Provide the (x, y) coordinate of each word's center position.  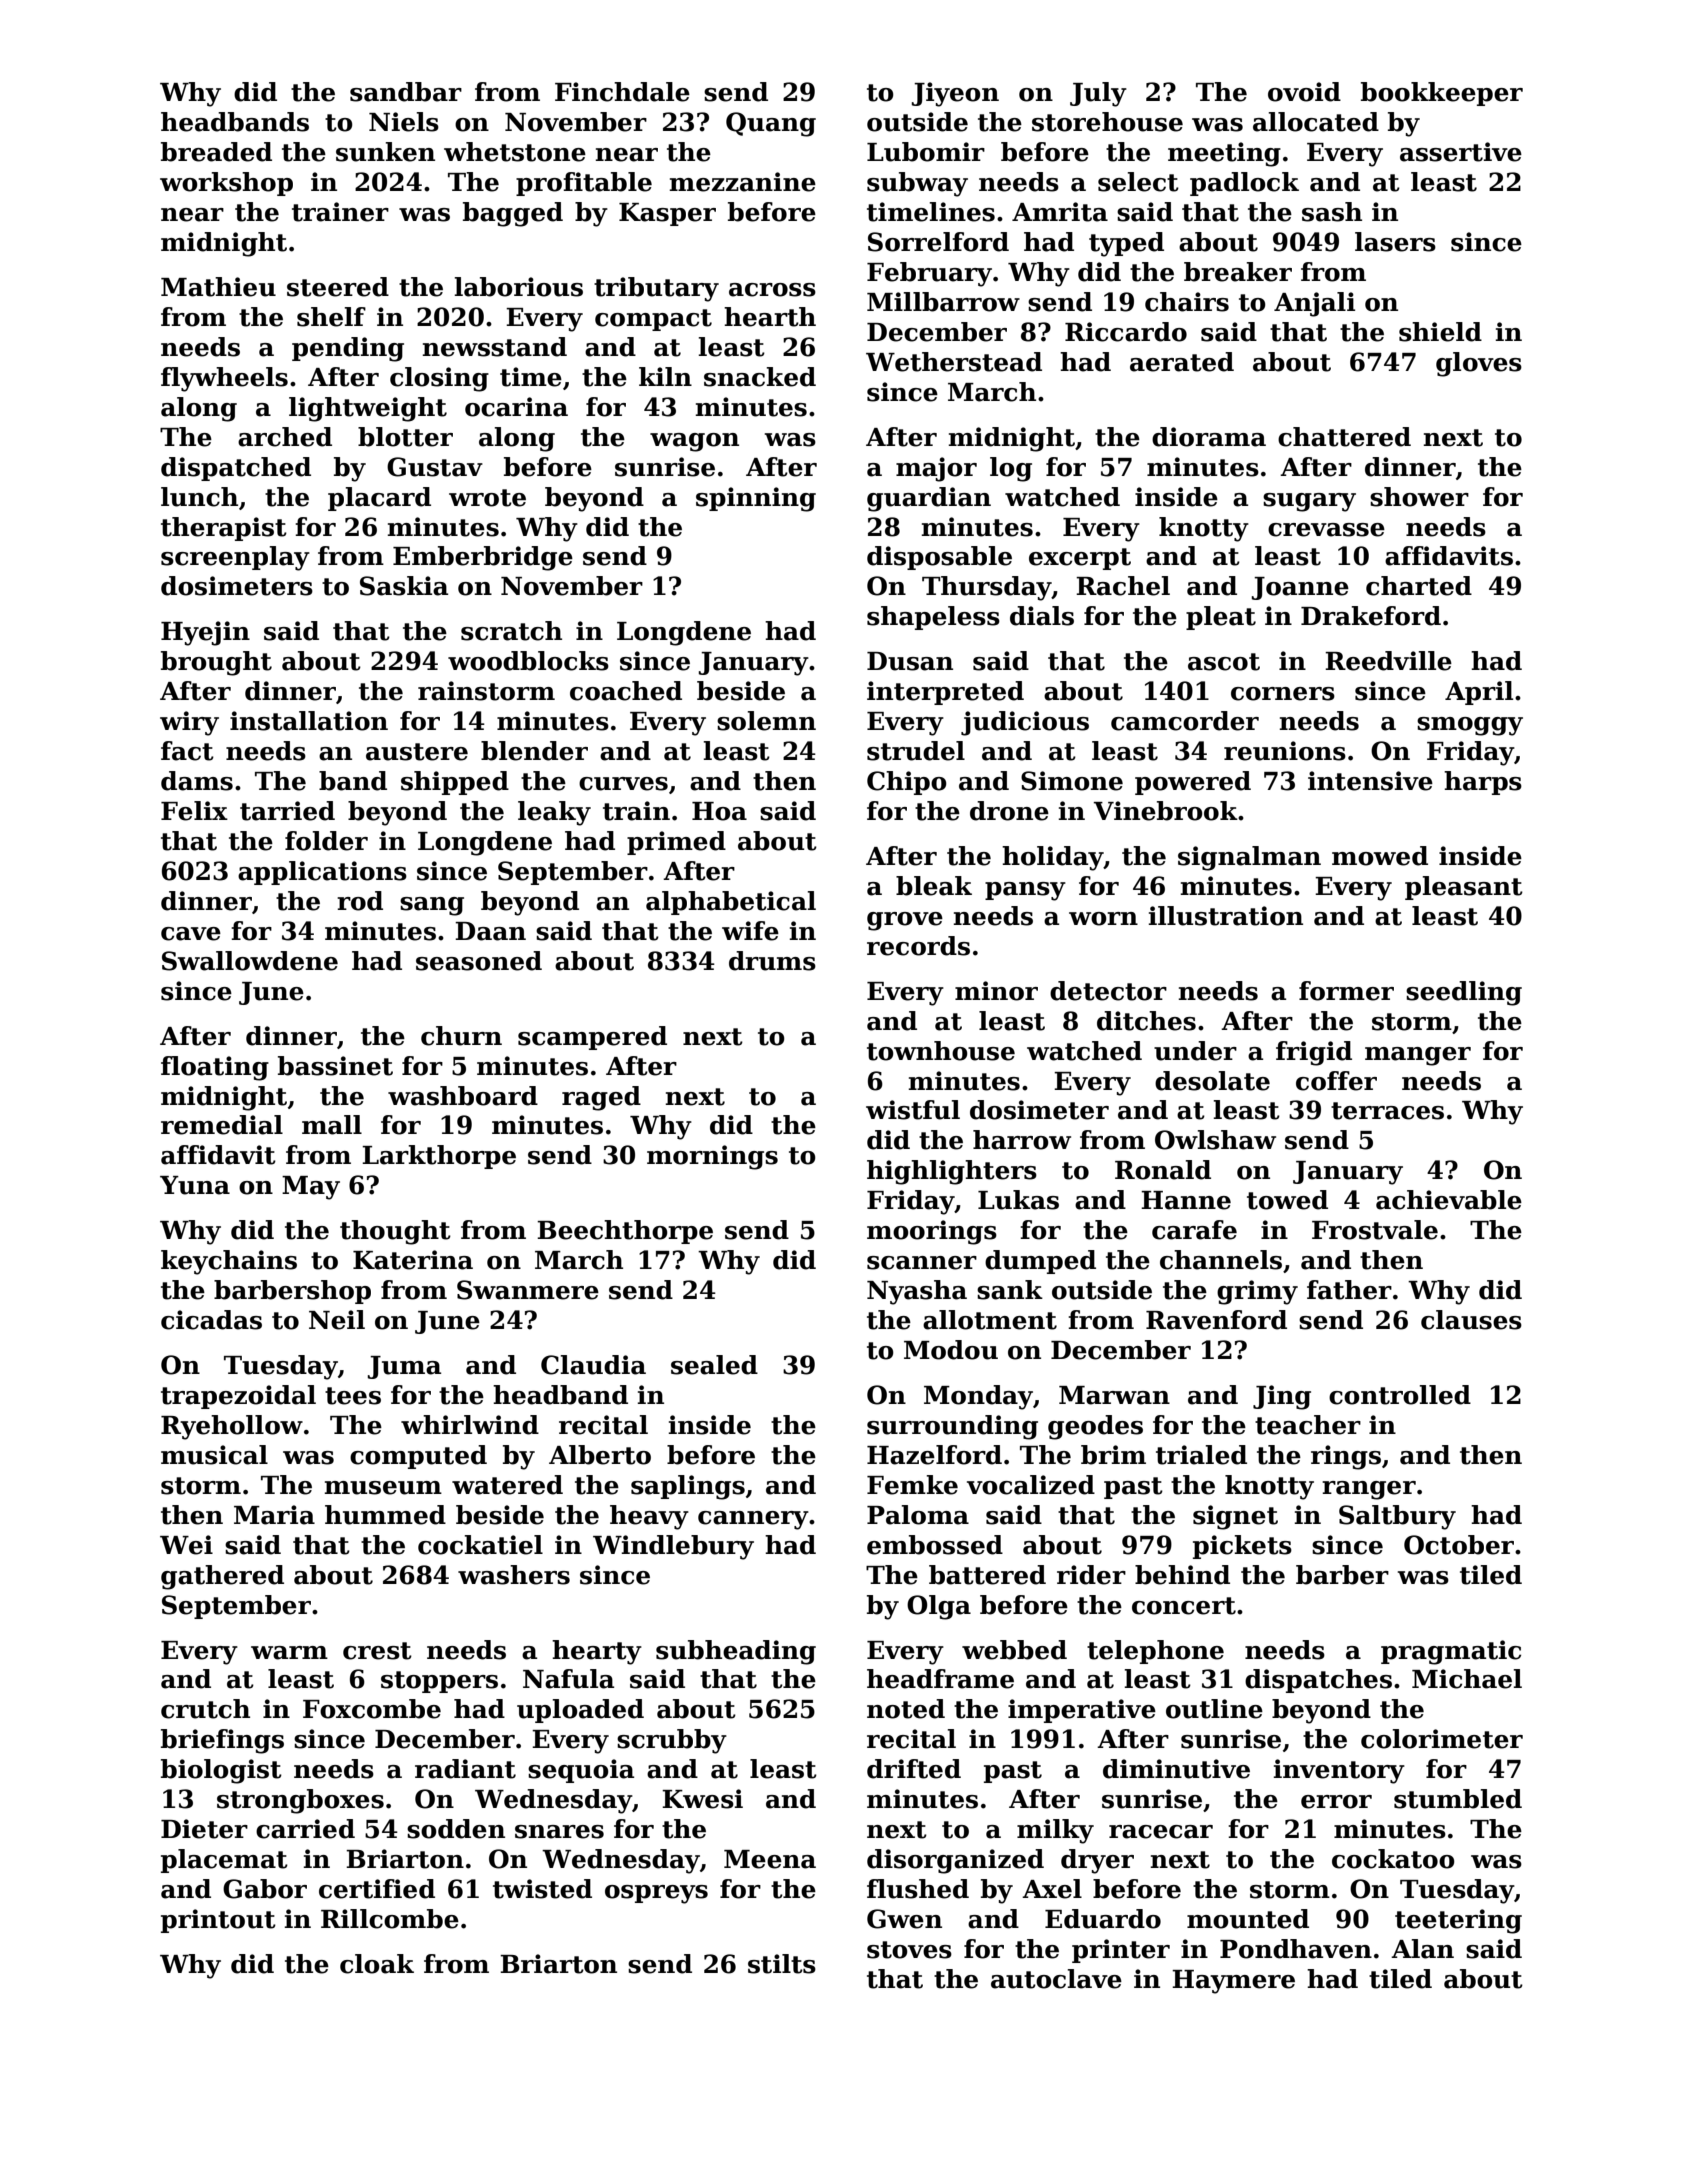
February (929, 274)
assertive (1461, 152)
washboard (463, 1096)
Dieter (204, 1829)
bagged (513, 214)
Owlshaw (1215, 1140)
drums (772, 961)
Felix (194, 811)
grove (905, 921)
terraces (1387, 1111)
